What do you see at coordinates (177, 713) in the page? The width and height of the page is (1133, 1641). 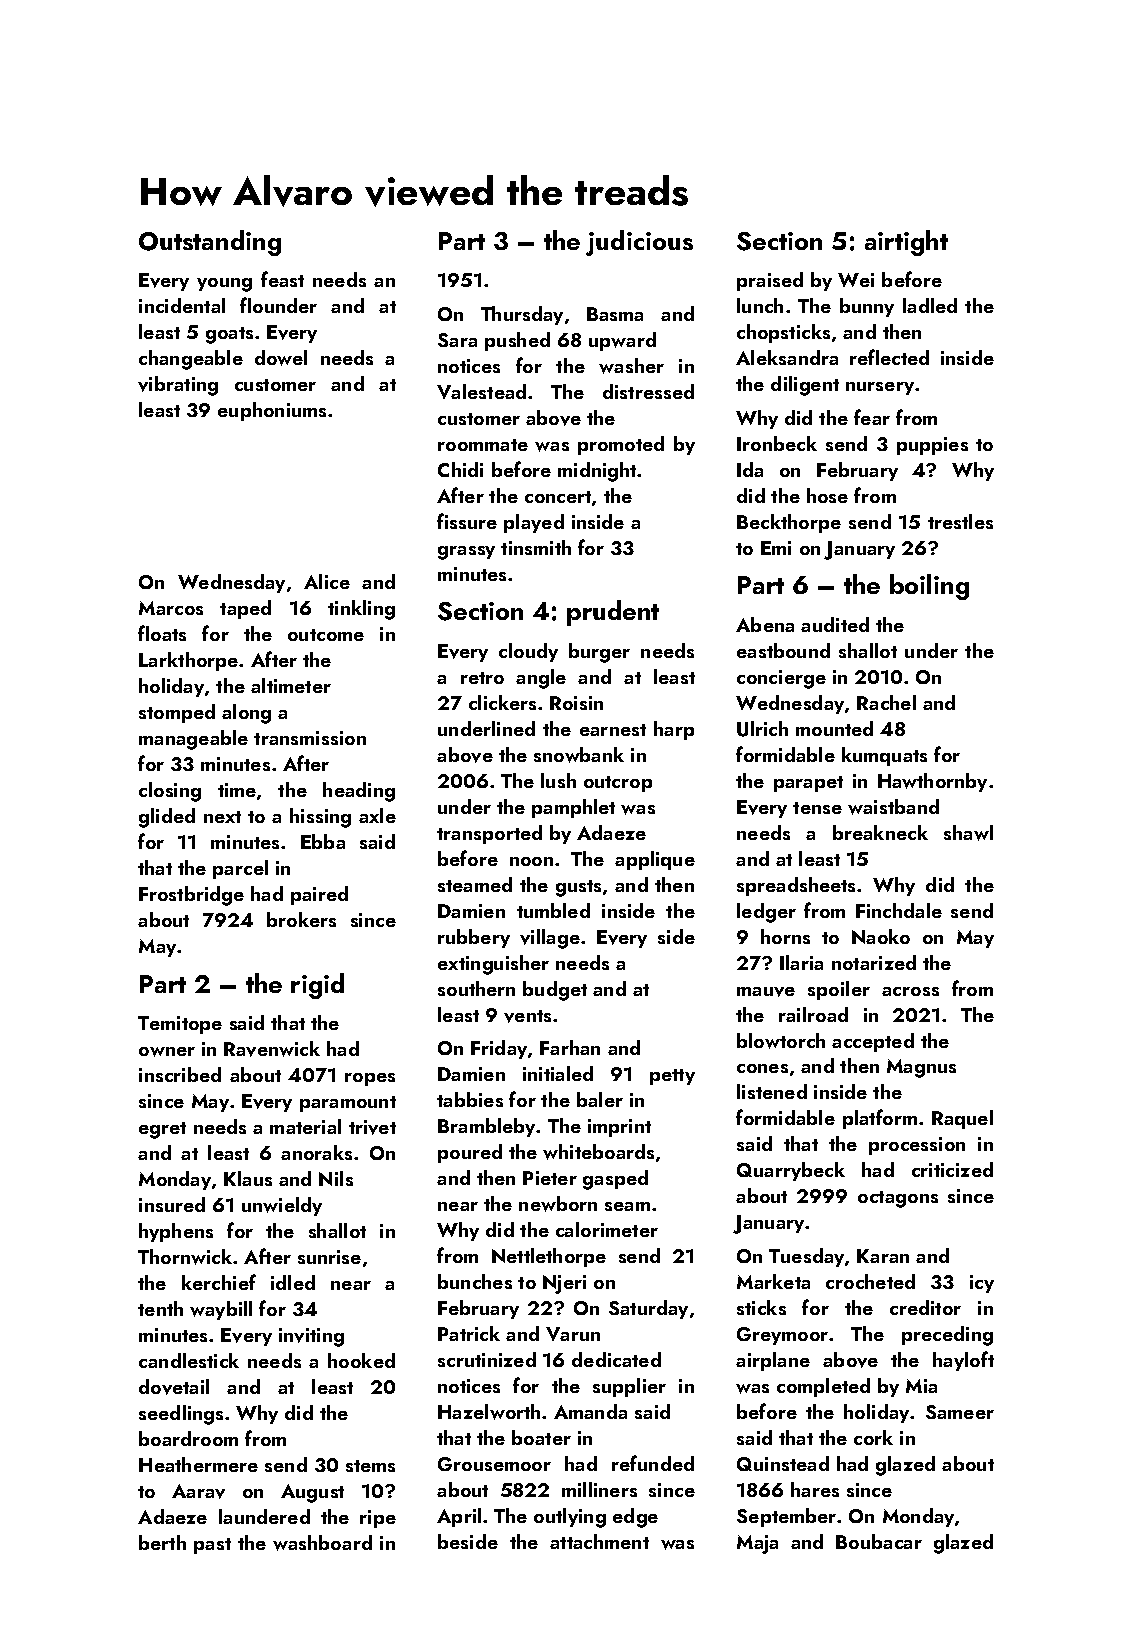 I see `stomped` at bounding box center [177, 713].
